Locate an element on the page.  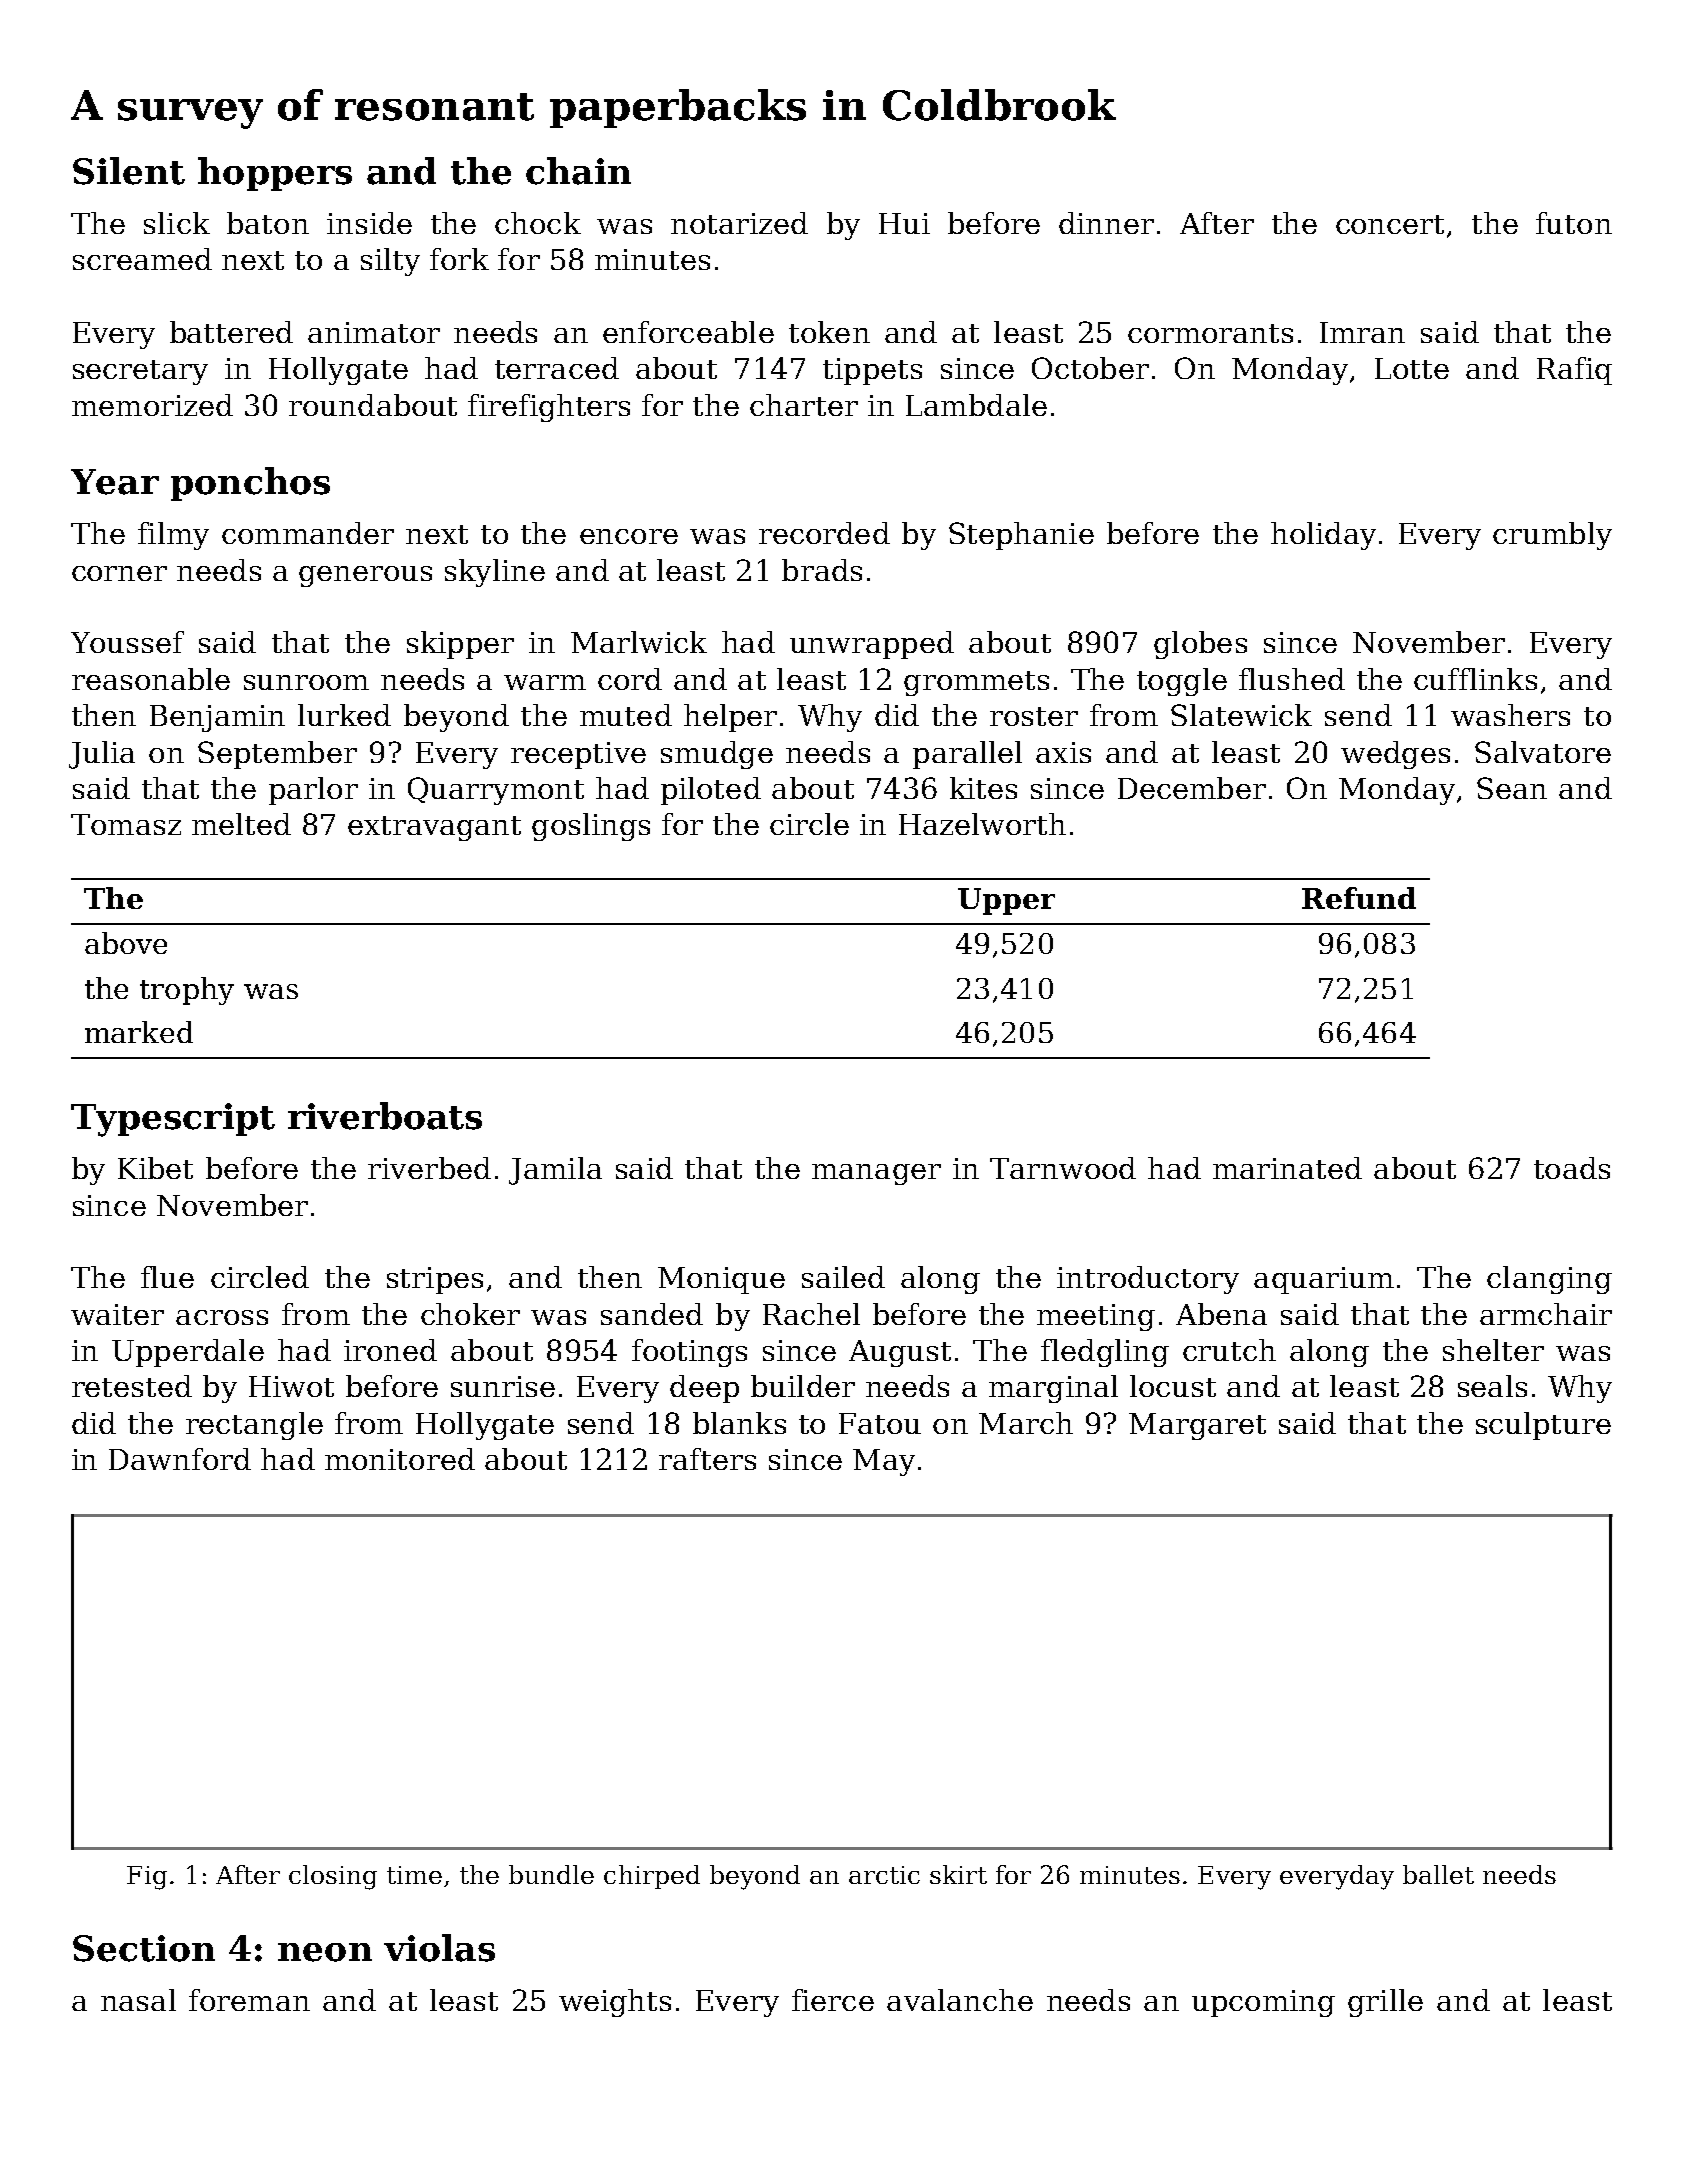
goslings is located at coordinates (591, 827).
